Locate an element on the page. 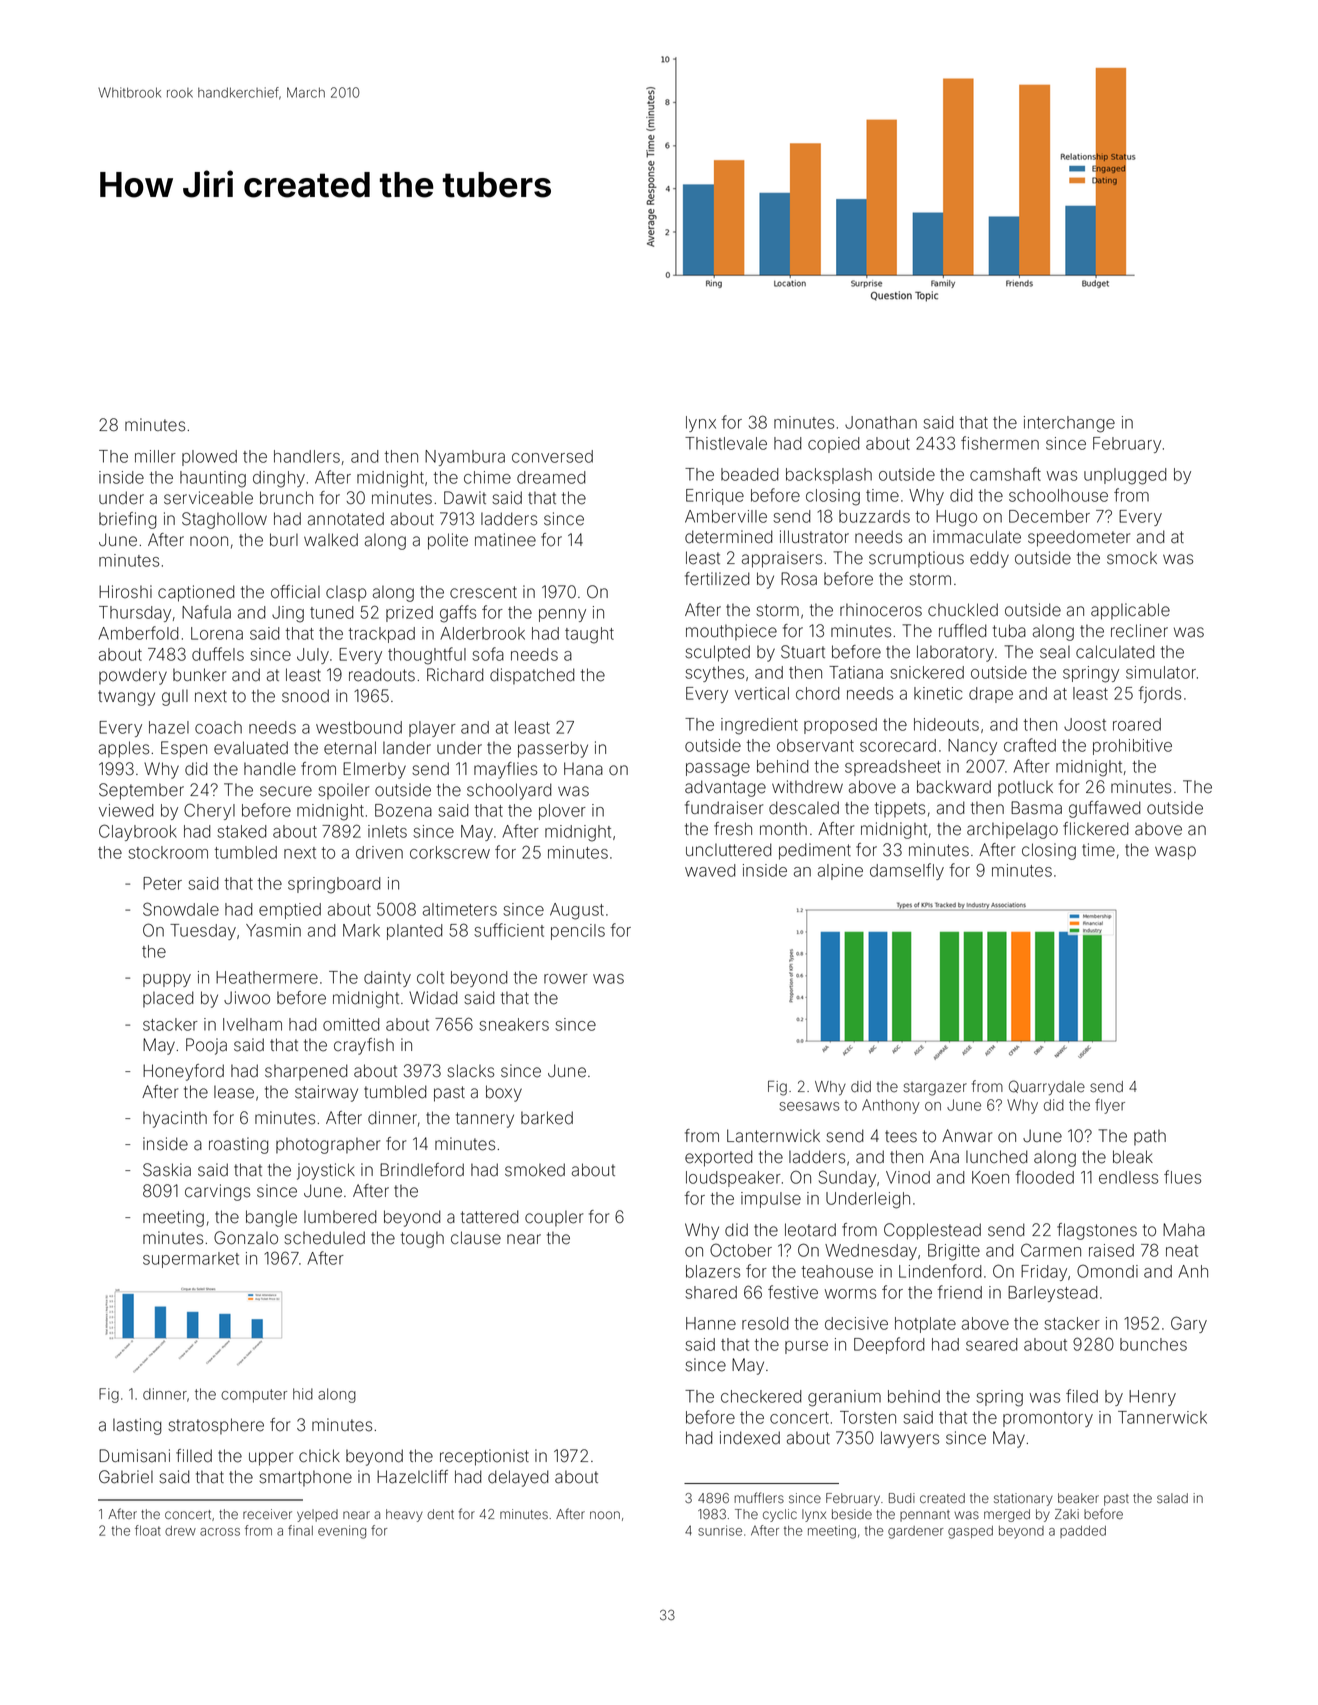  annotated is located at coordinates (346, 519).
